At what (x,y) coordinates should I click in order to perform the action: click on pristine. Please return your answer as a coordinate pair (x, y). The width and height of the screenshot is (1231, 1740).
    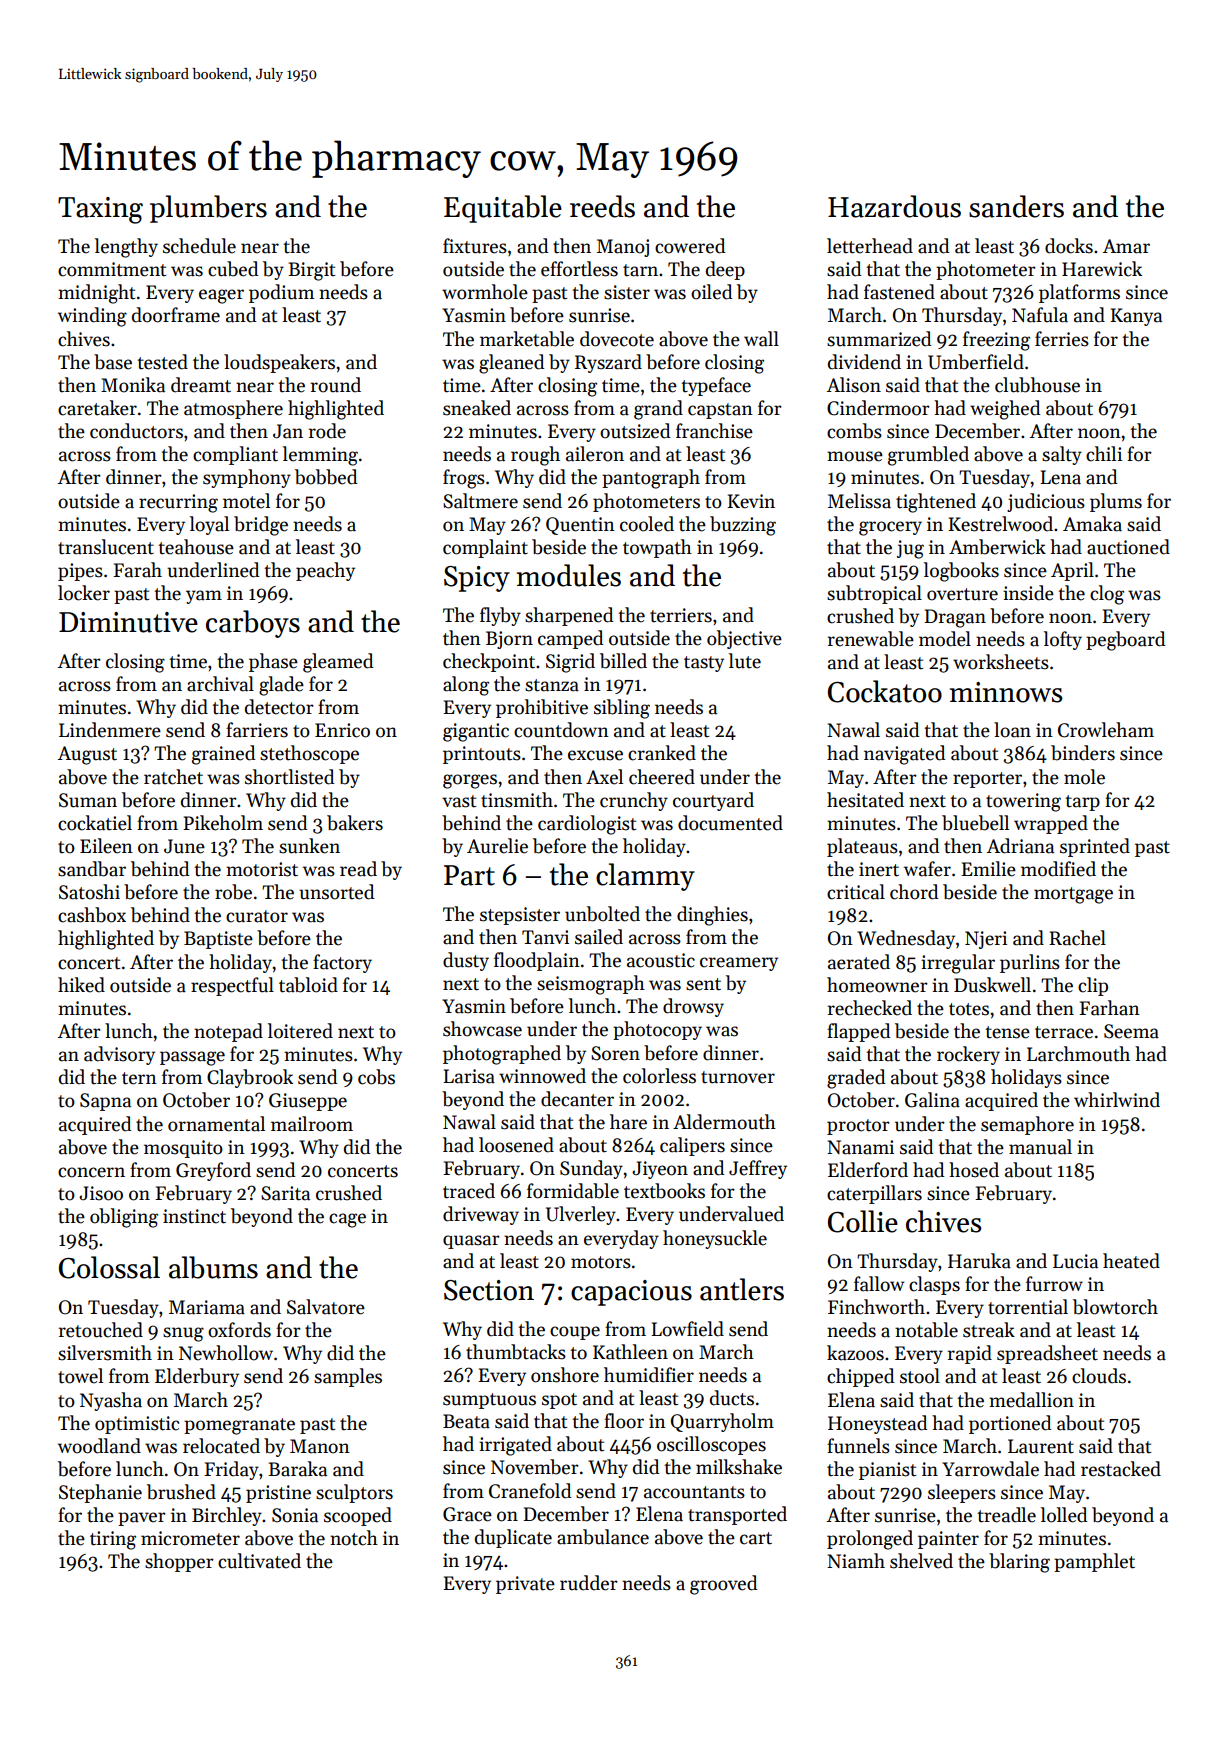
    Looking at the image, I should click on (278, 1494).
